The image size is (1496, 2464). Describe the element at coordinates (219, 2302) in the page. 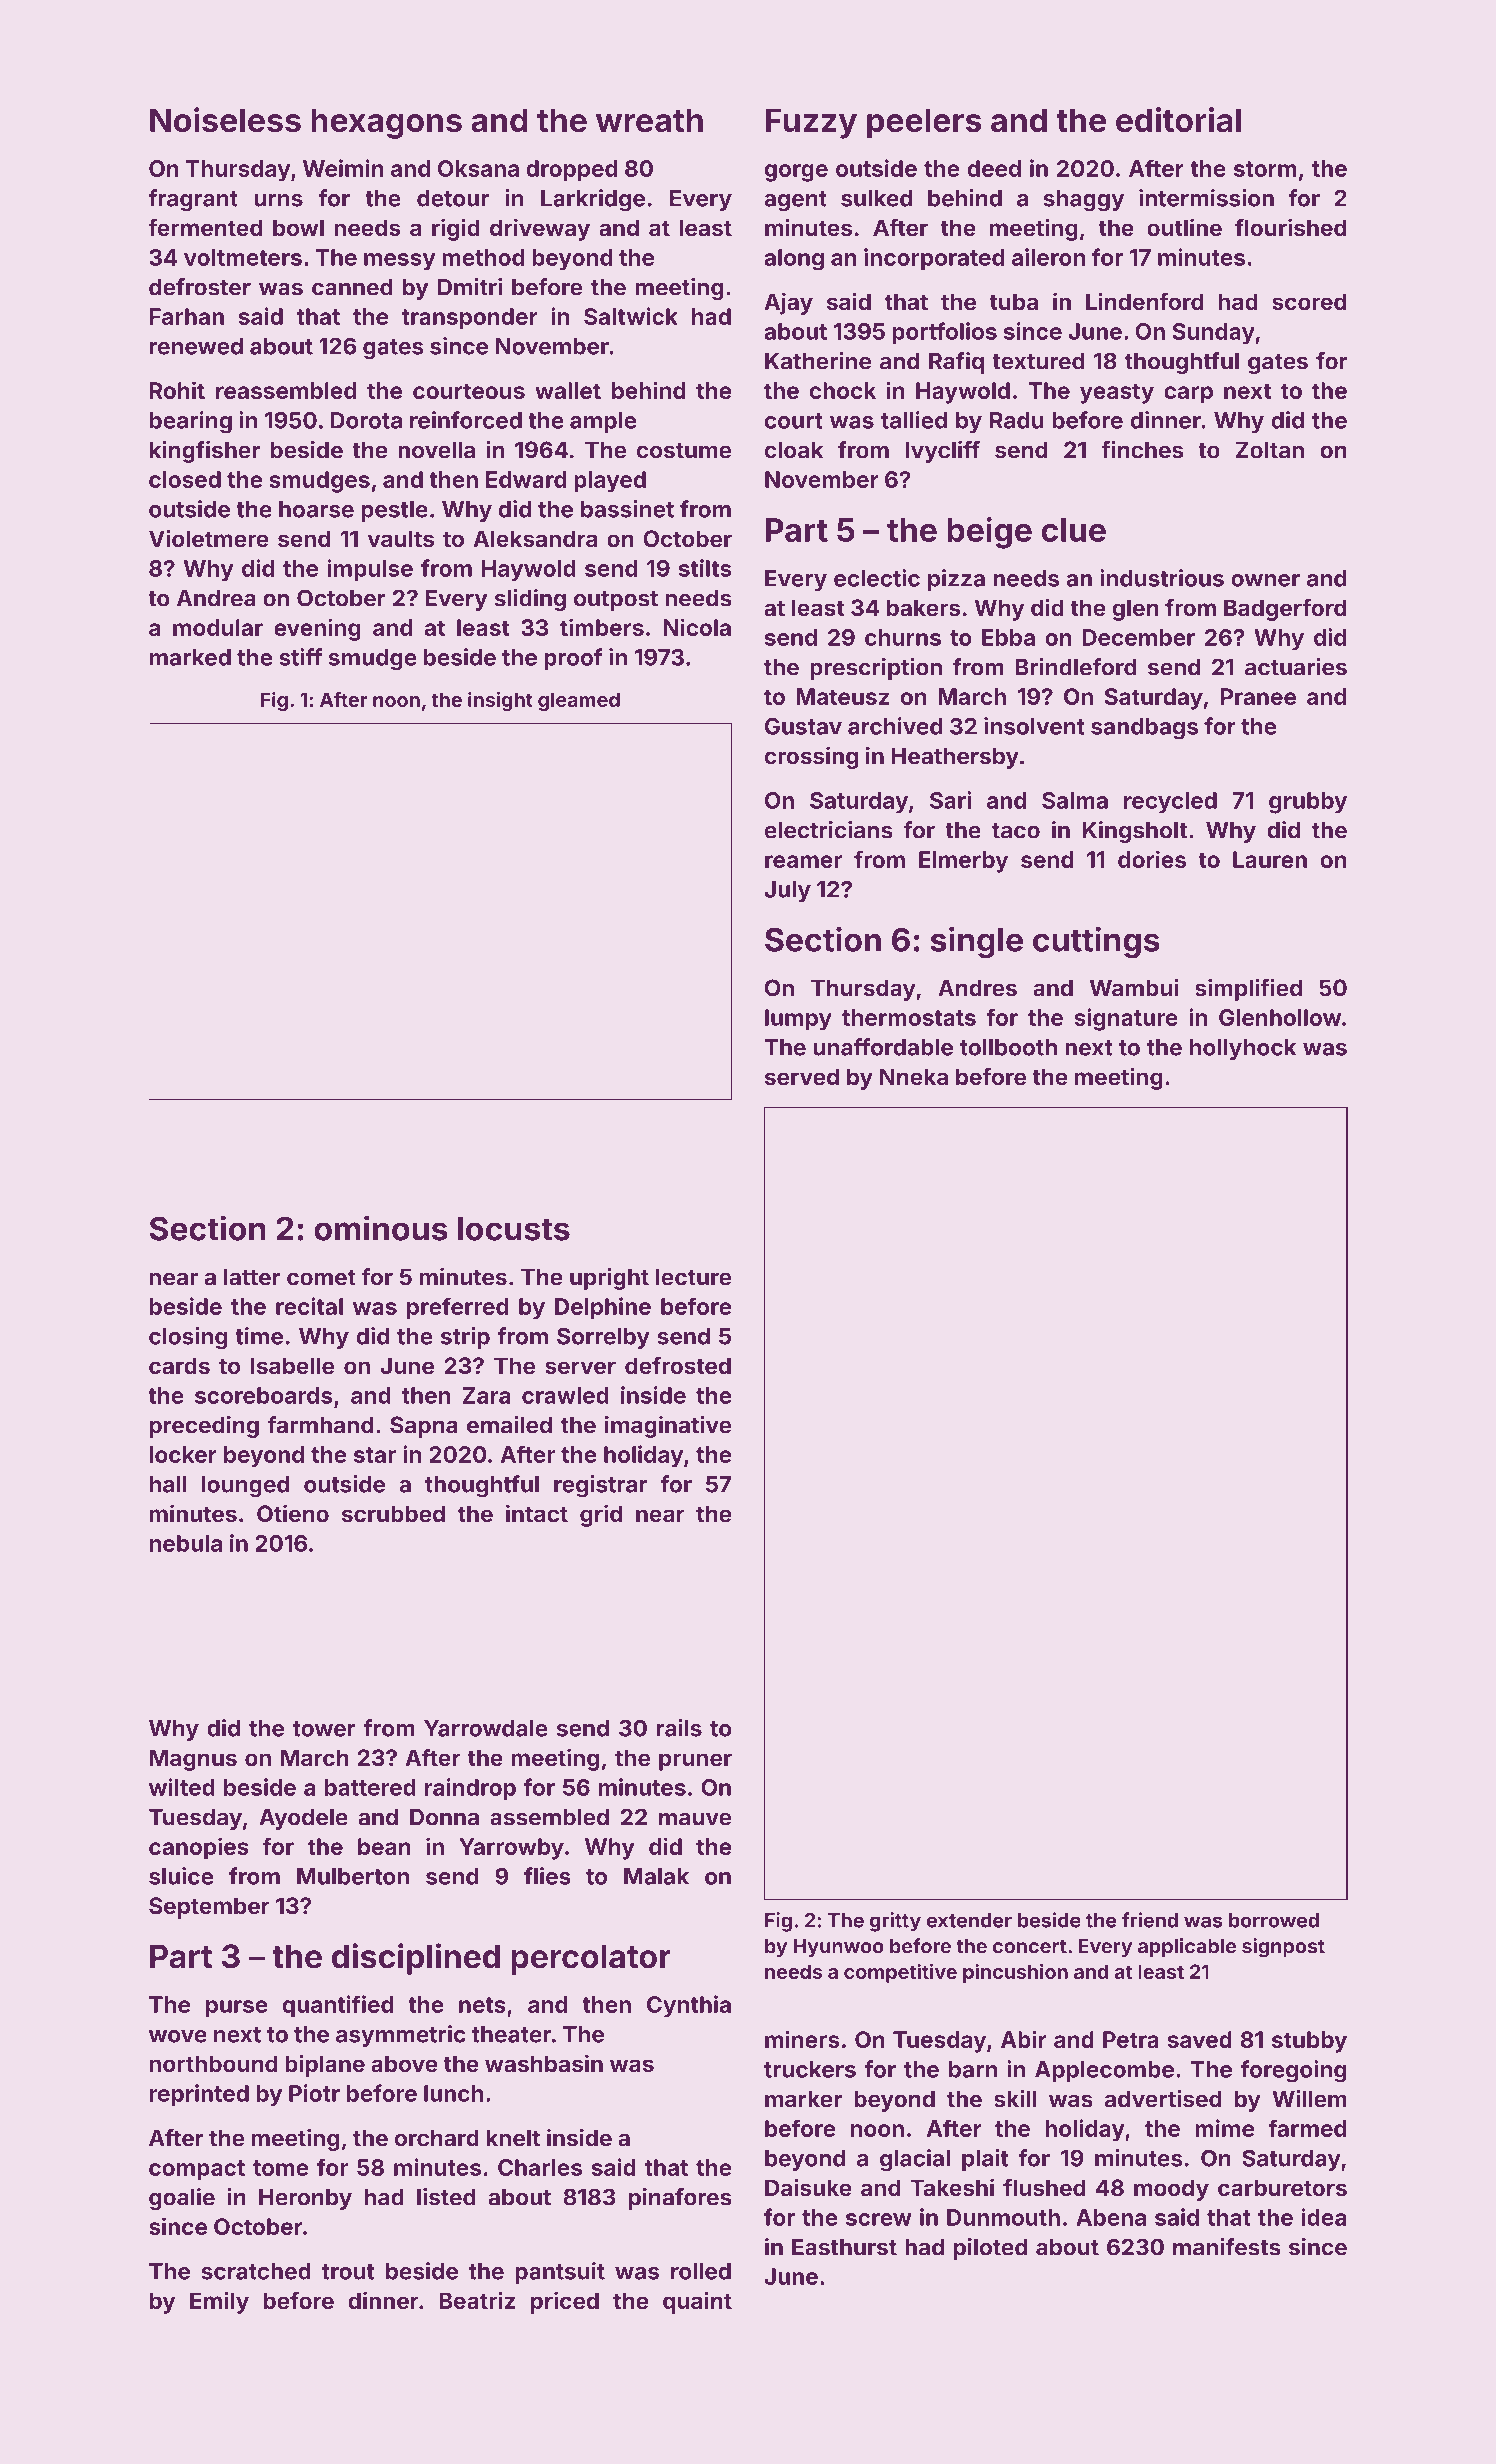

I see `Emily` at that location.
